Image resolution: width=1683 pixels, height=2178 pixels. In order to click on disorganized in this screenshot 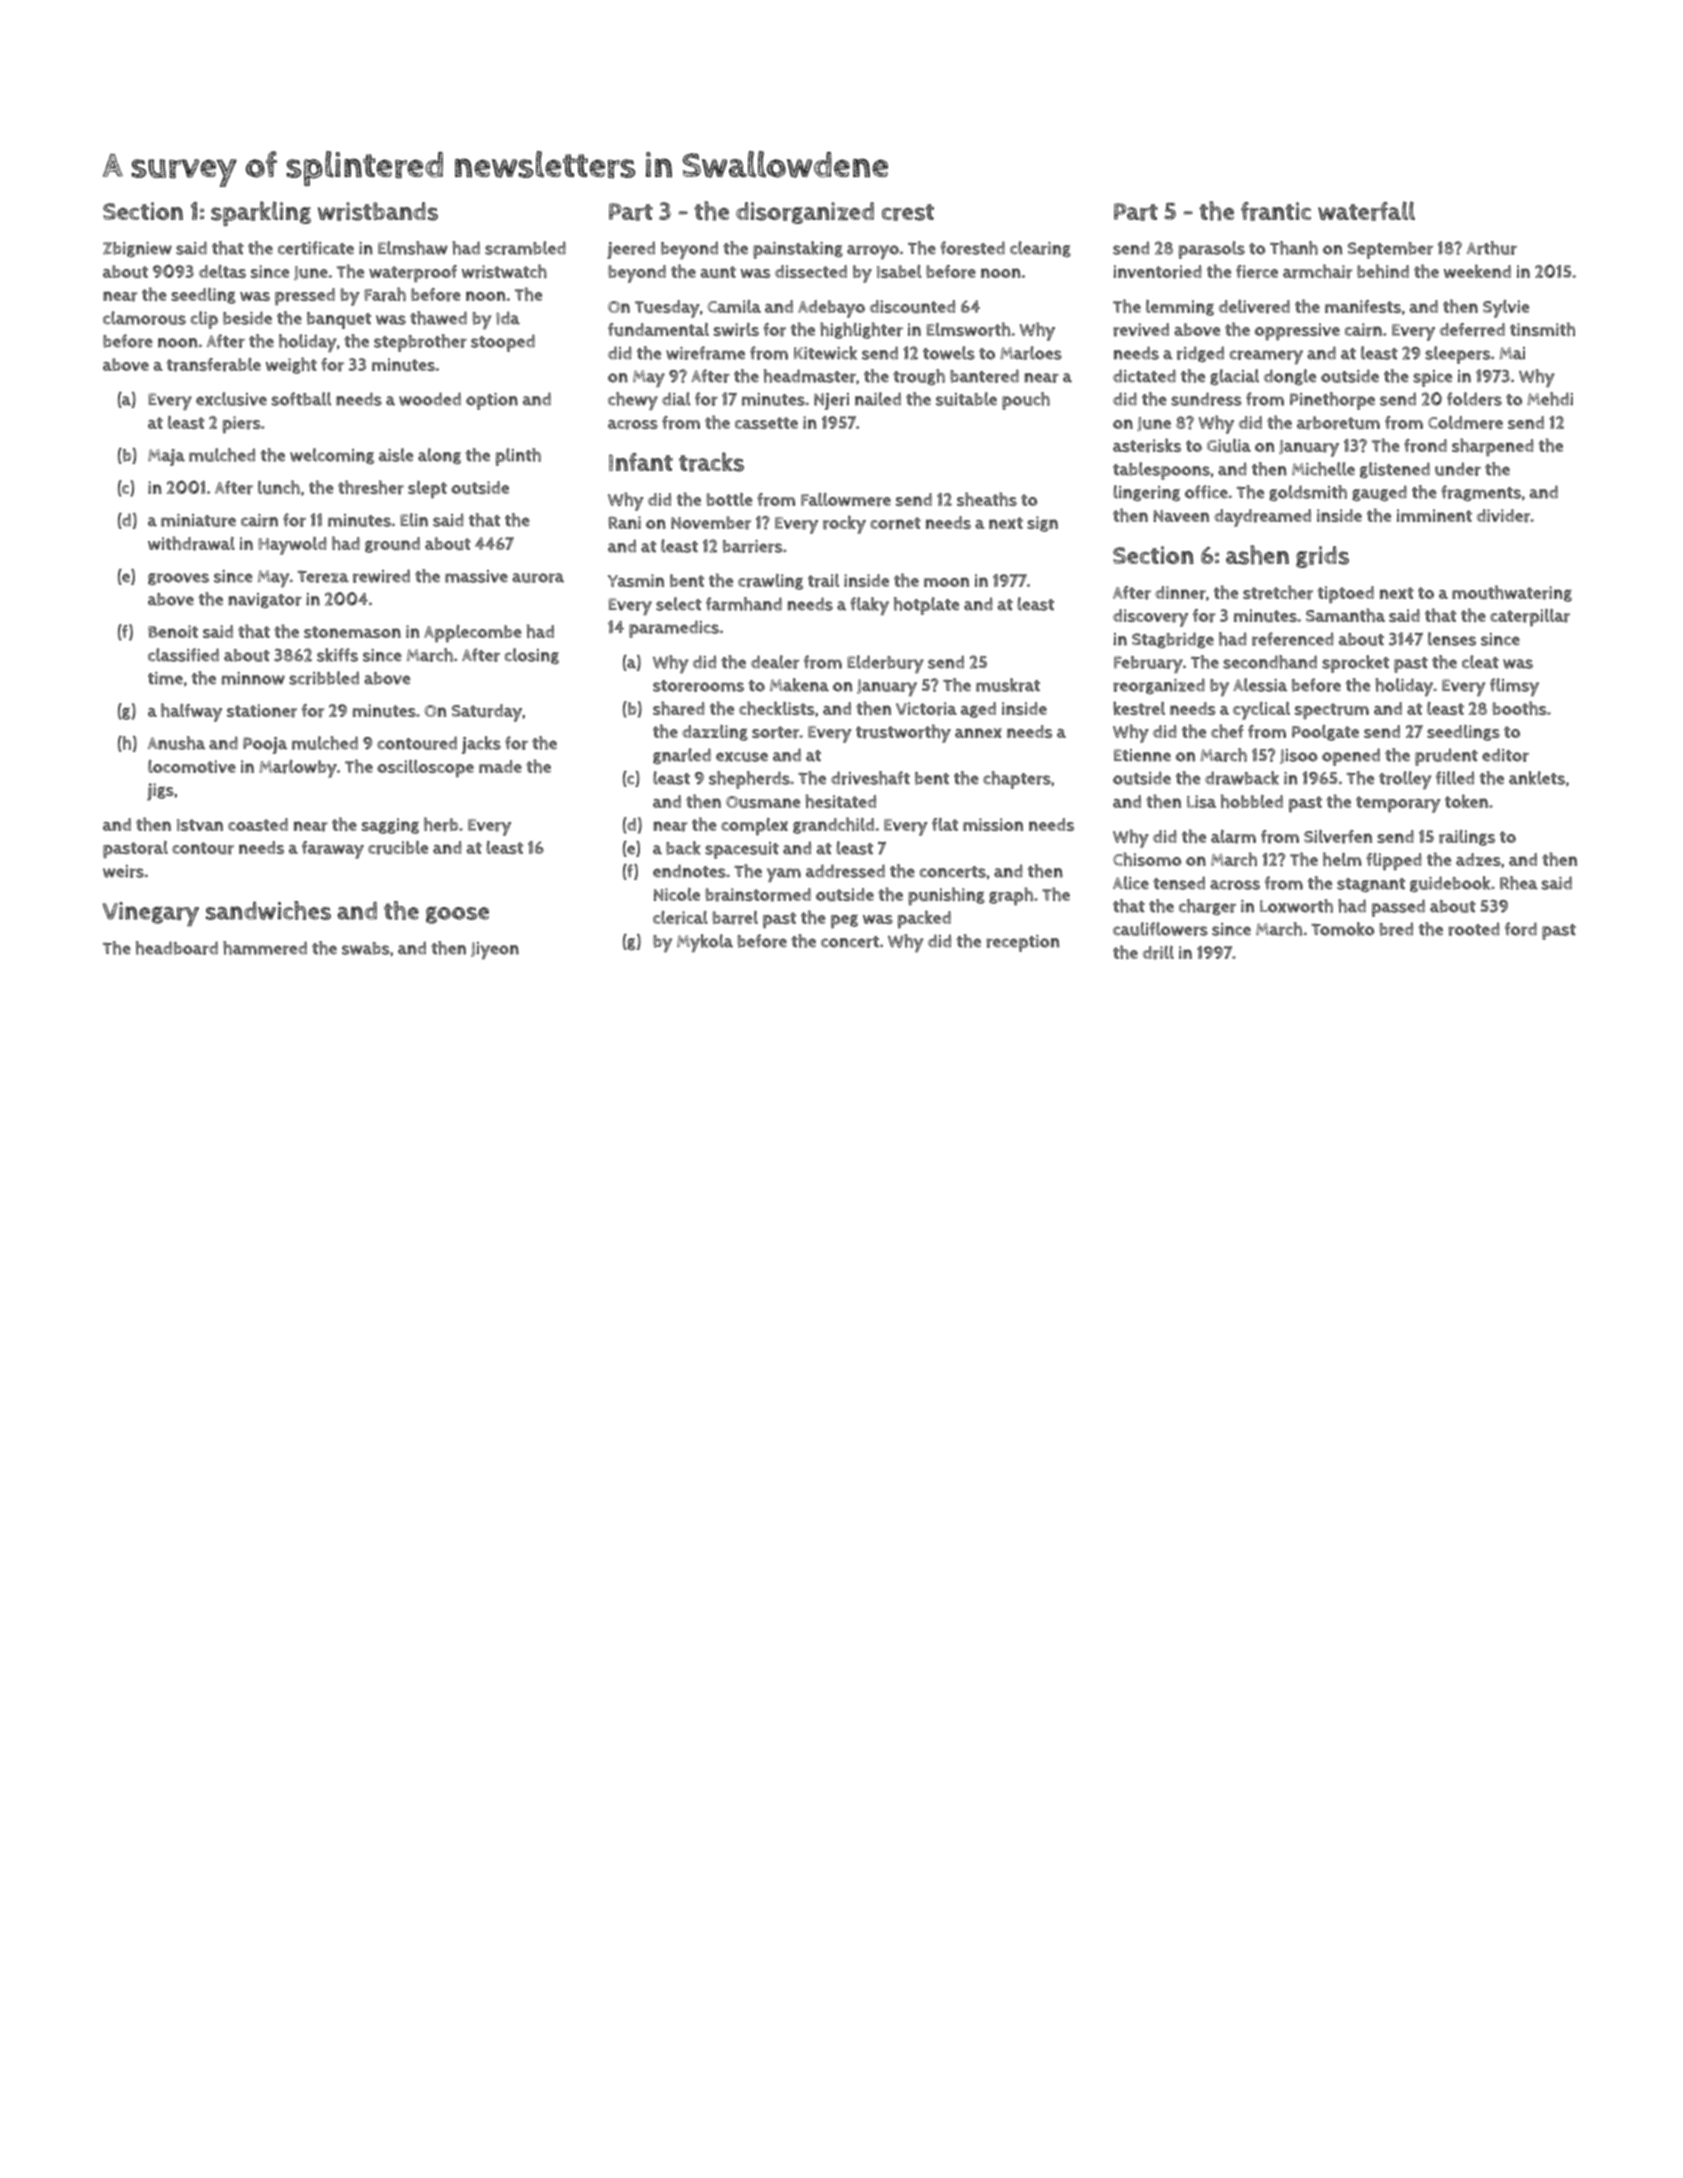, I will do `click(805, 213)`.
